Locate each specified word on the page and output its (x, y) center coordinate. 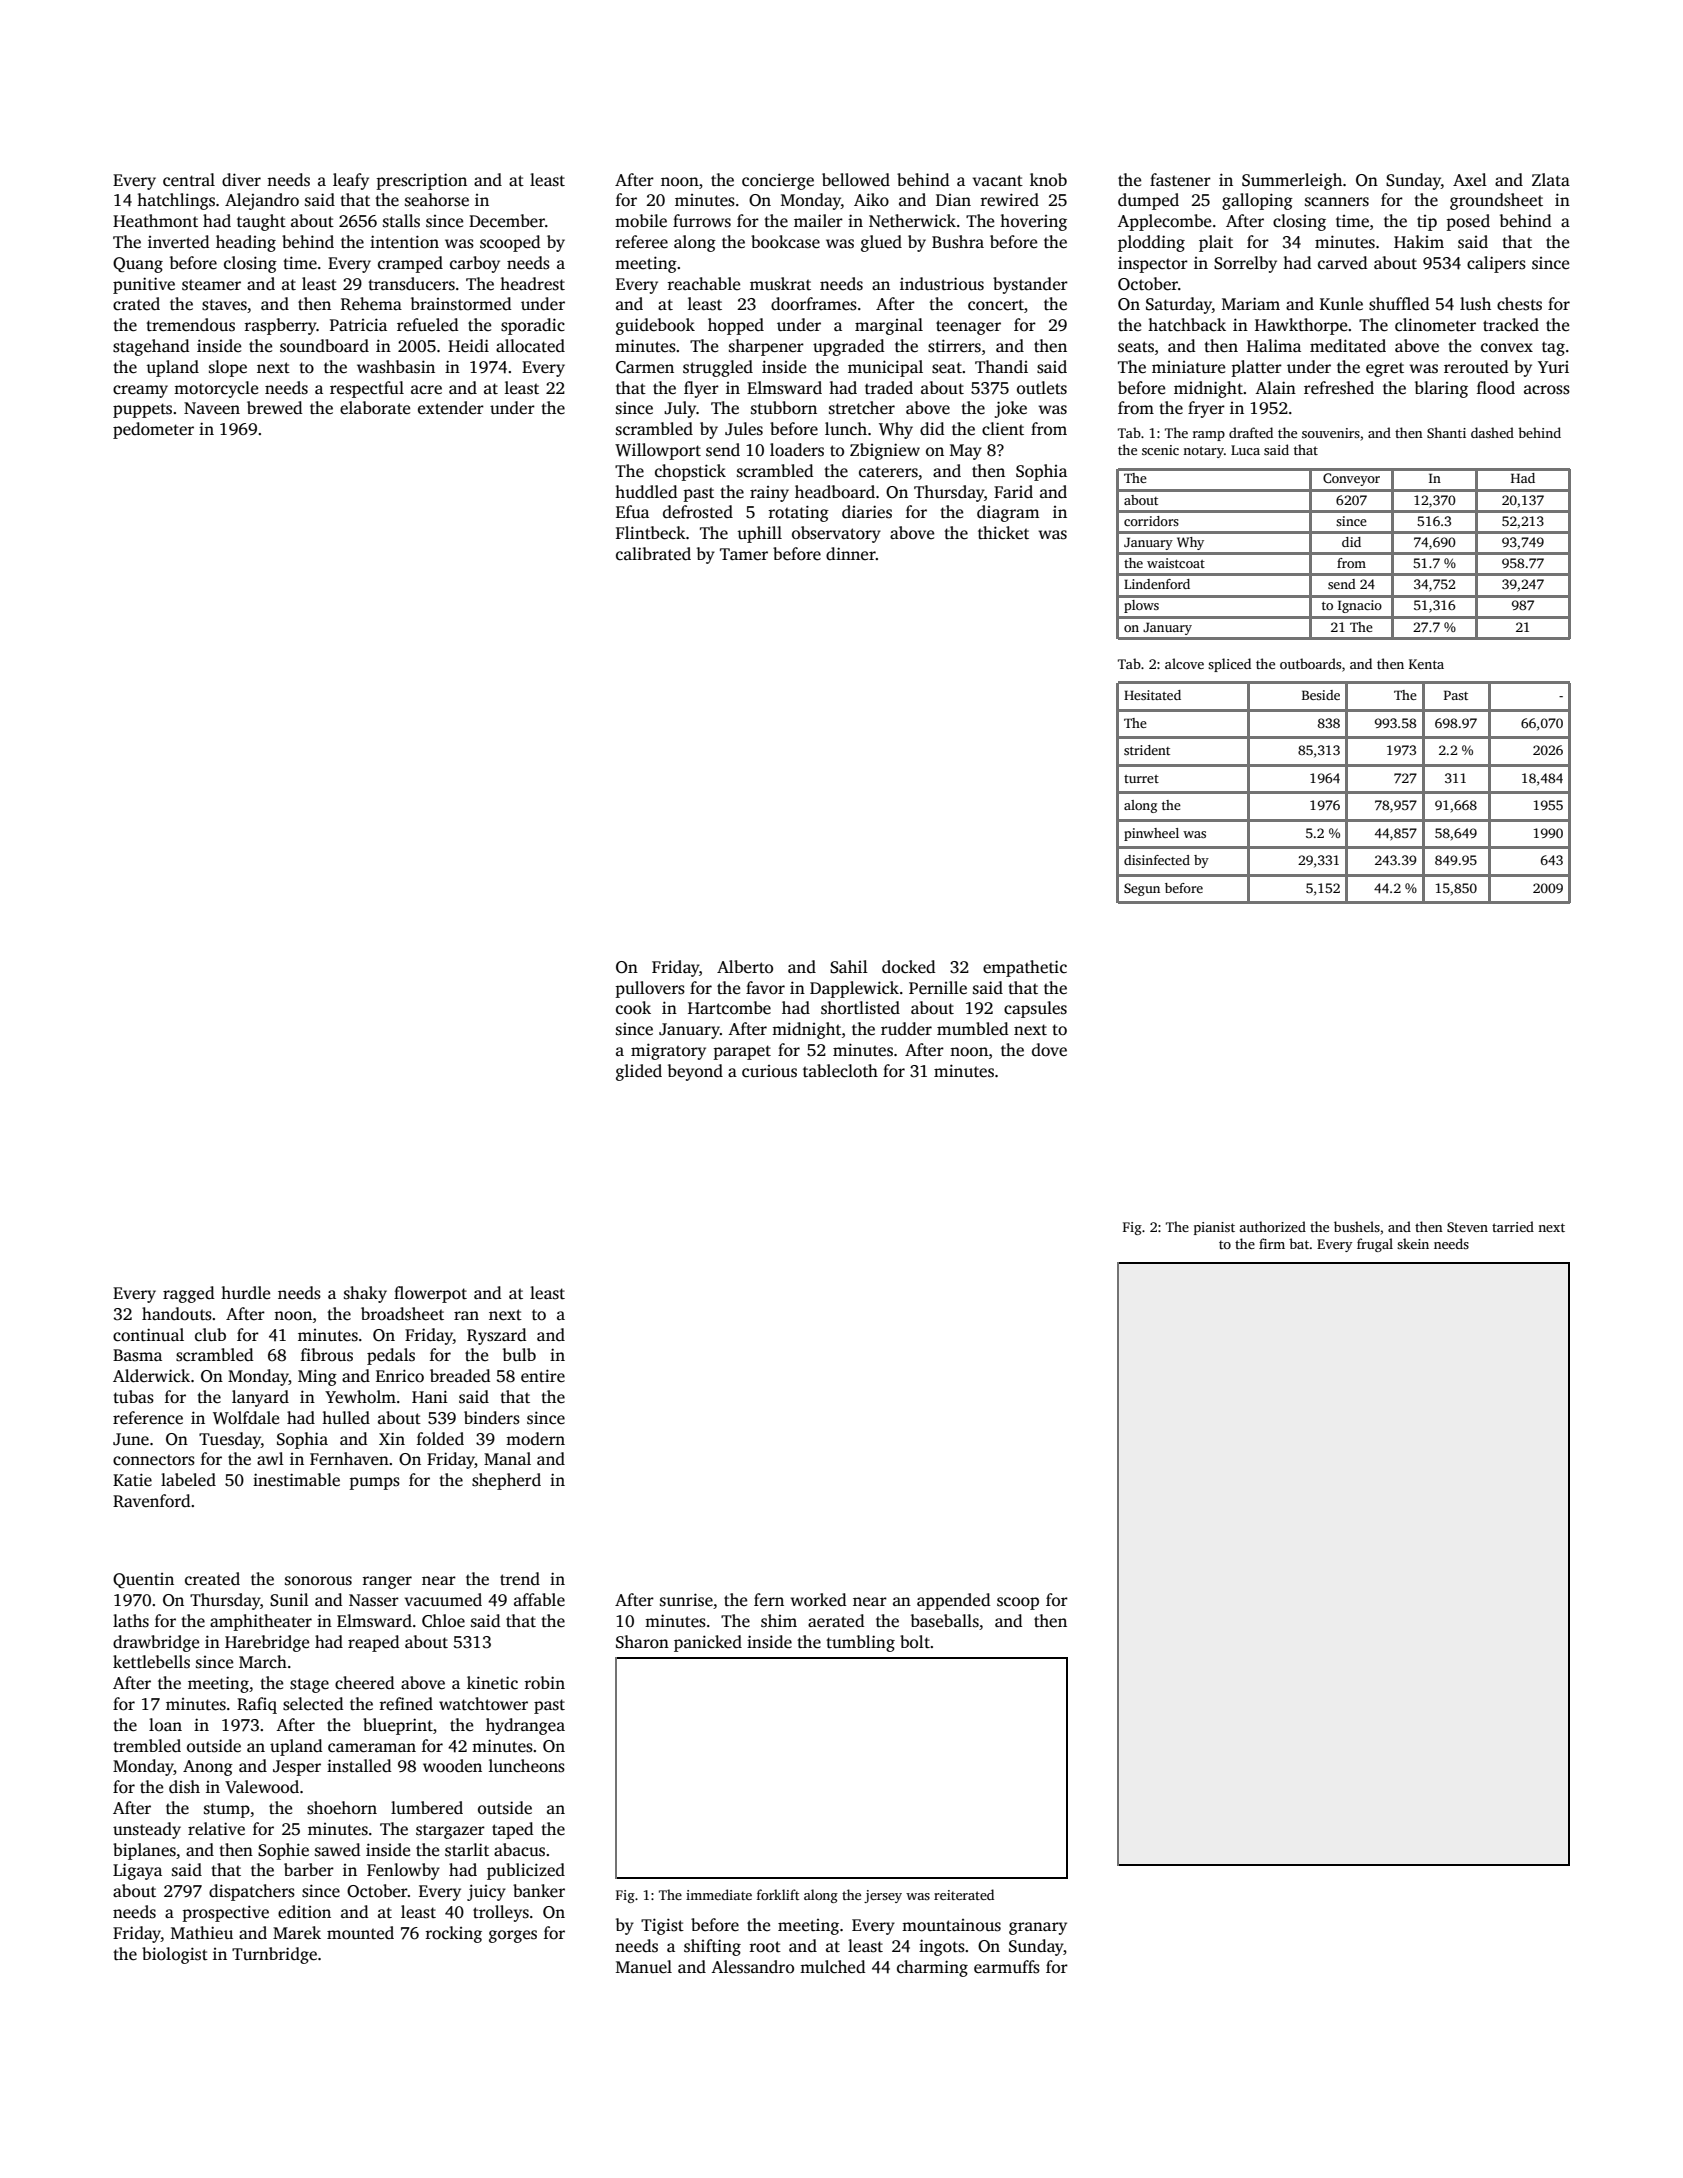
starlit (467, 1850)
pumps (374, 1483)
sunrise (686, 1600)
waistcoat (1176, 563)
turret (1141, 779)
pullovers (650, 989)
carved (1343, 263)
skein (1413, 1243)
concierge (778, 181)
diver (241, 180)
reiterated (964, 1894)
